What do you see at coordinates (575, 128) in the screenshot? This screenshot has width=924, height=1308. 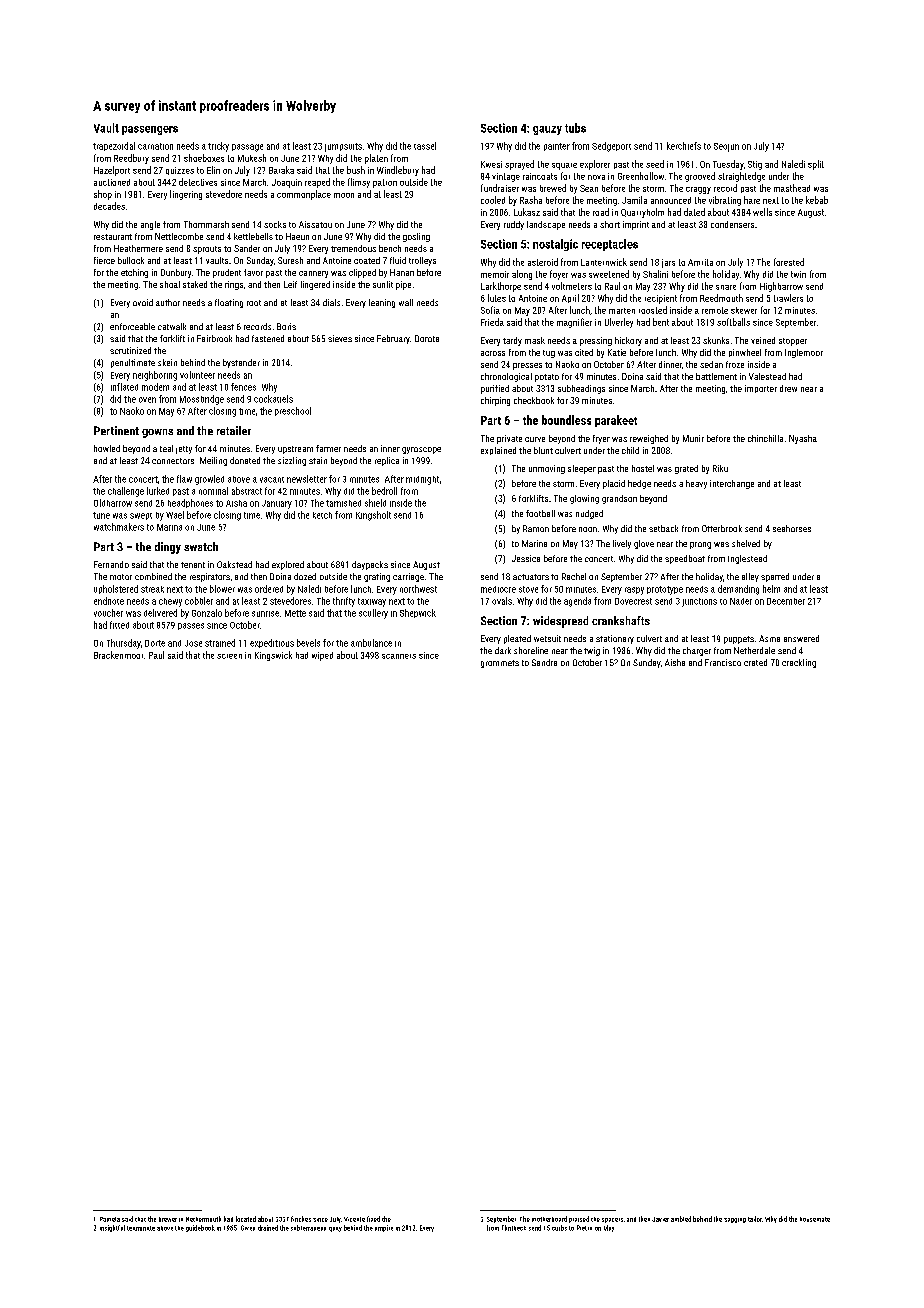 I see `tubs` at bounding box center [575, 128].
